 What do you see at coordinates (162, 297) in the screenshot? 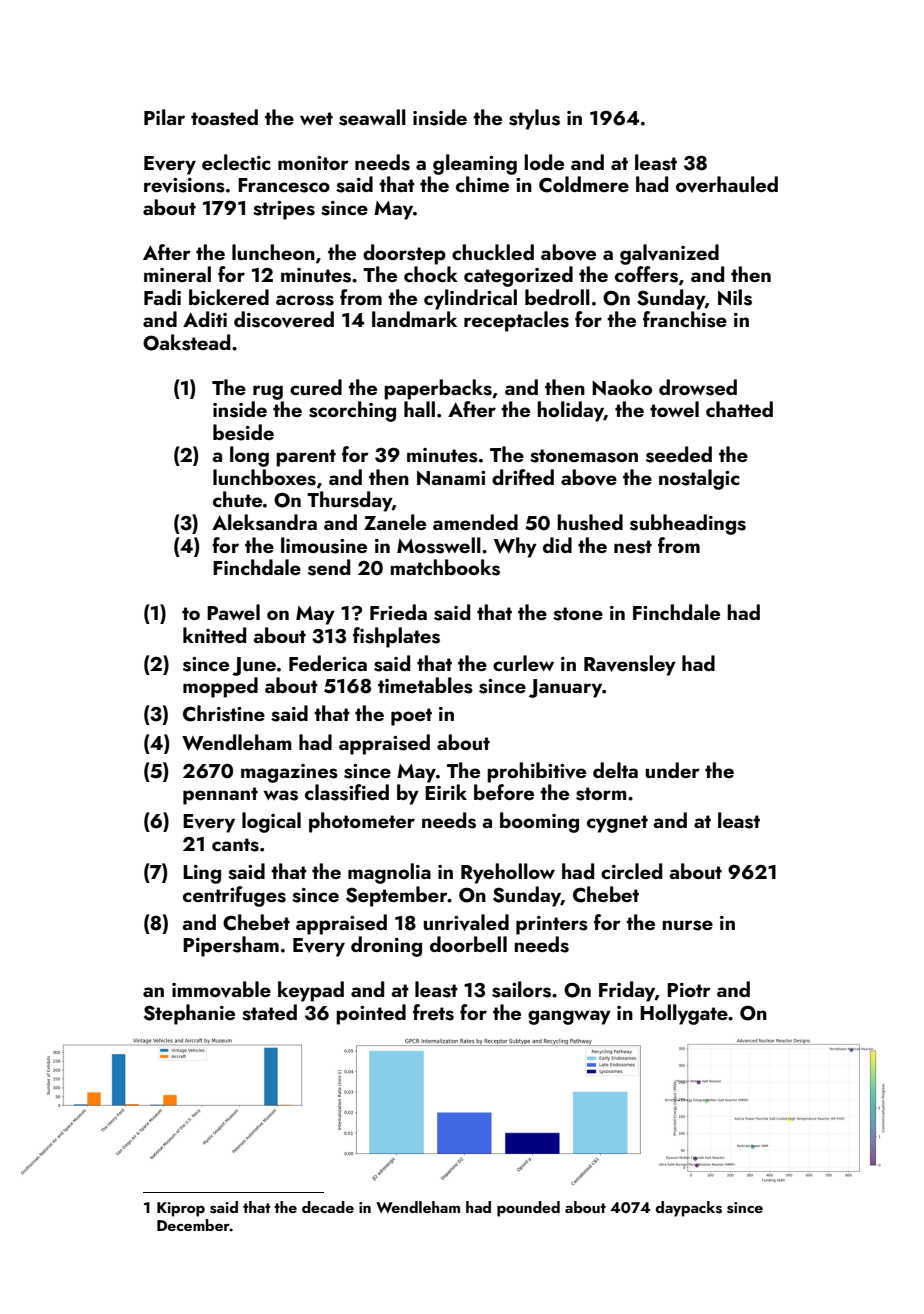
I see `Fadi` at bounding box center [162, 297].
